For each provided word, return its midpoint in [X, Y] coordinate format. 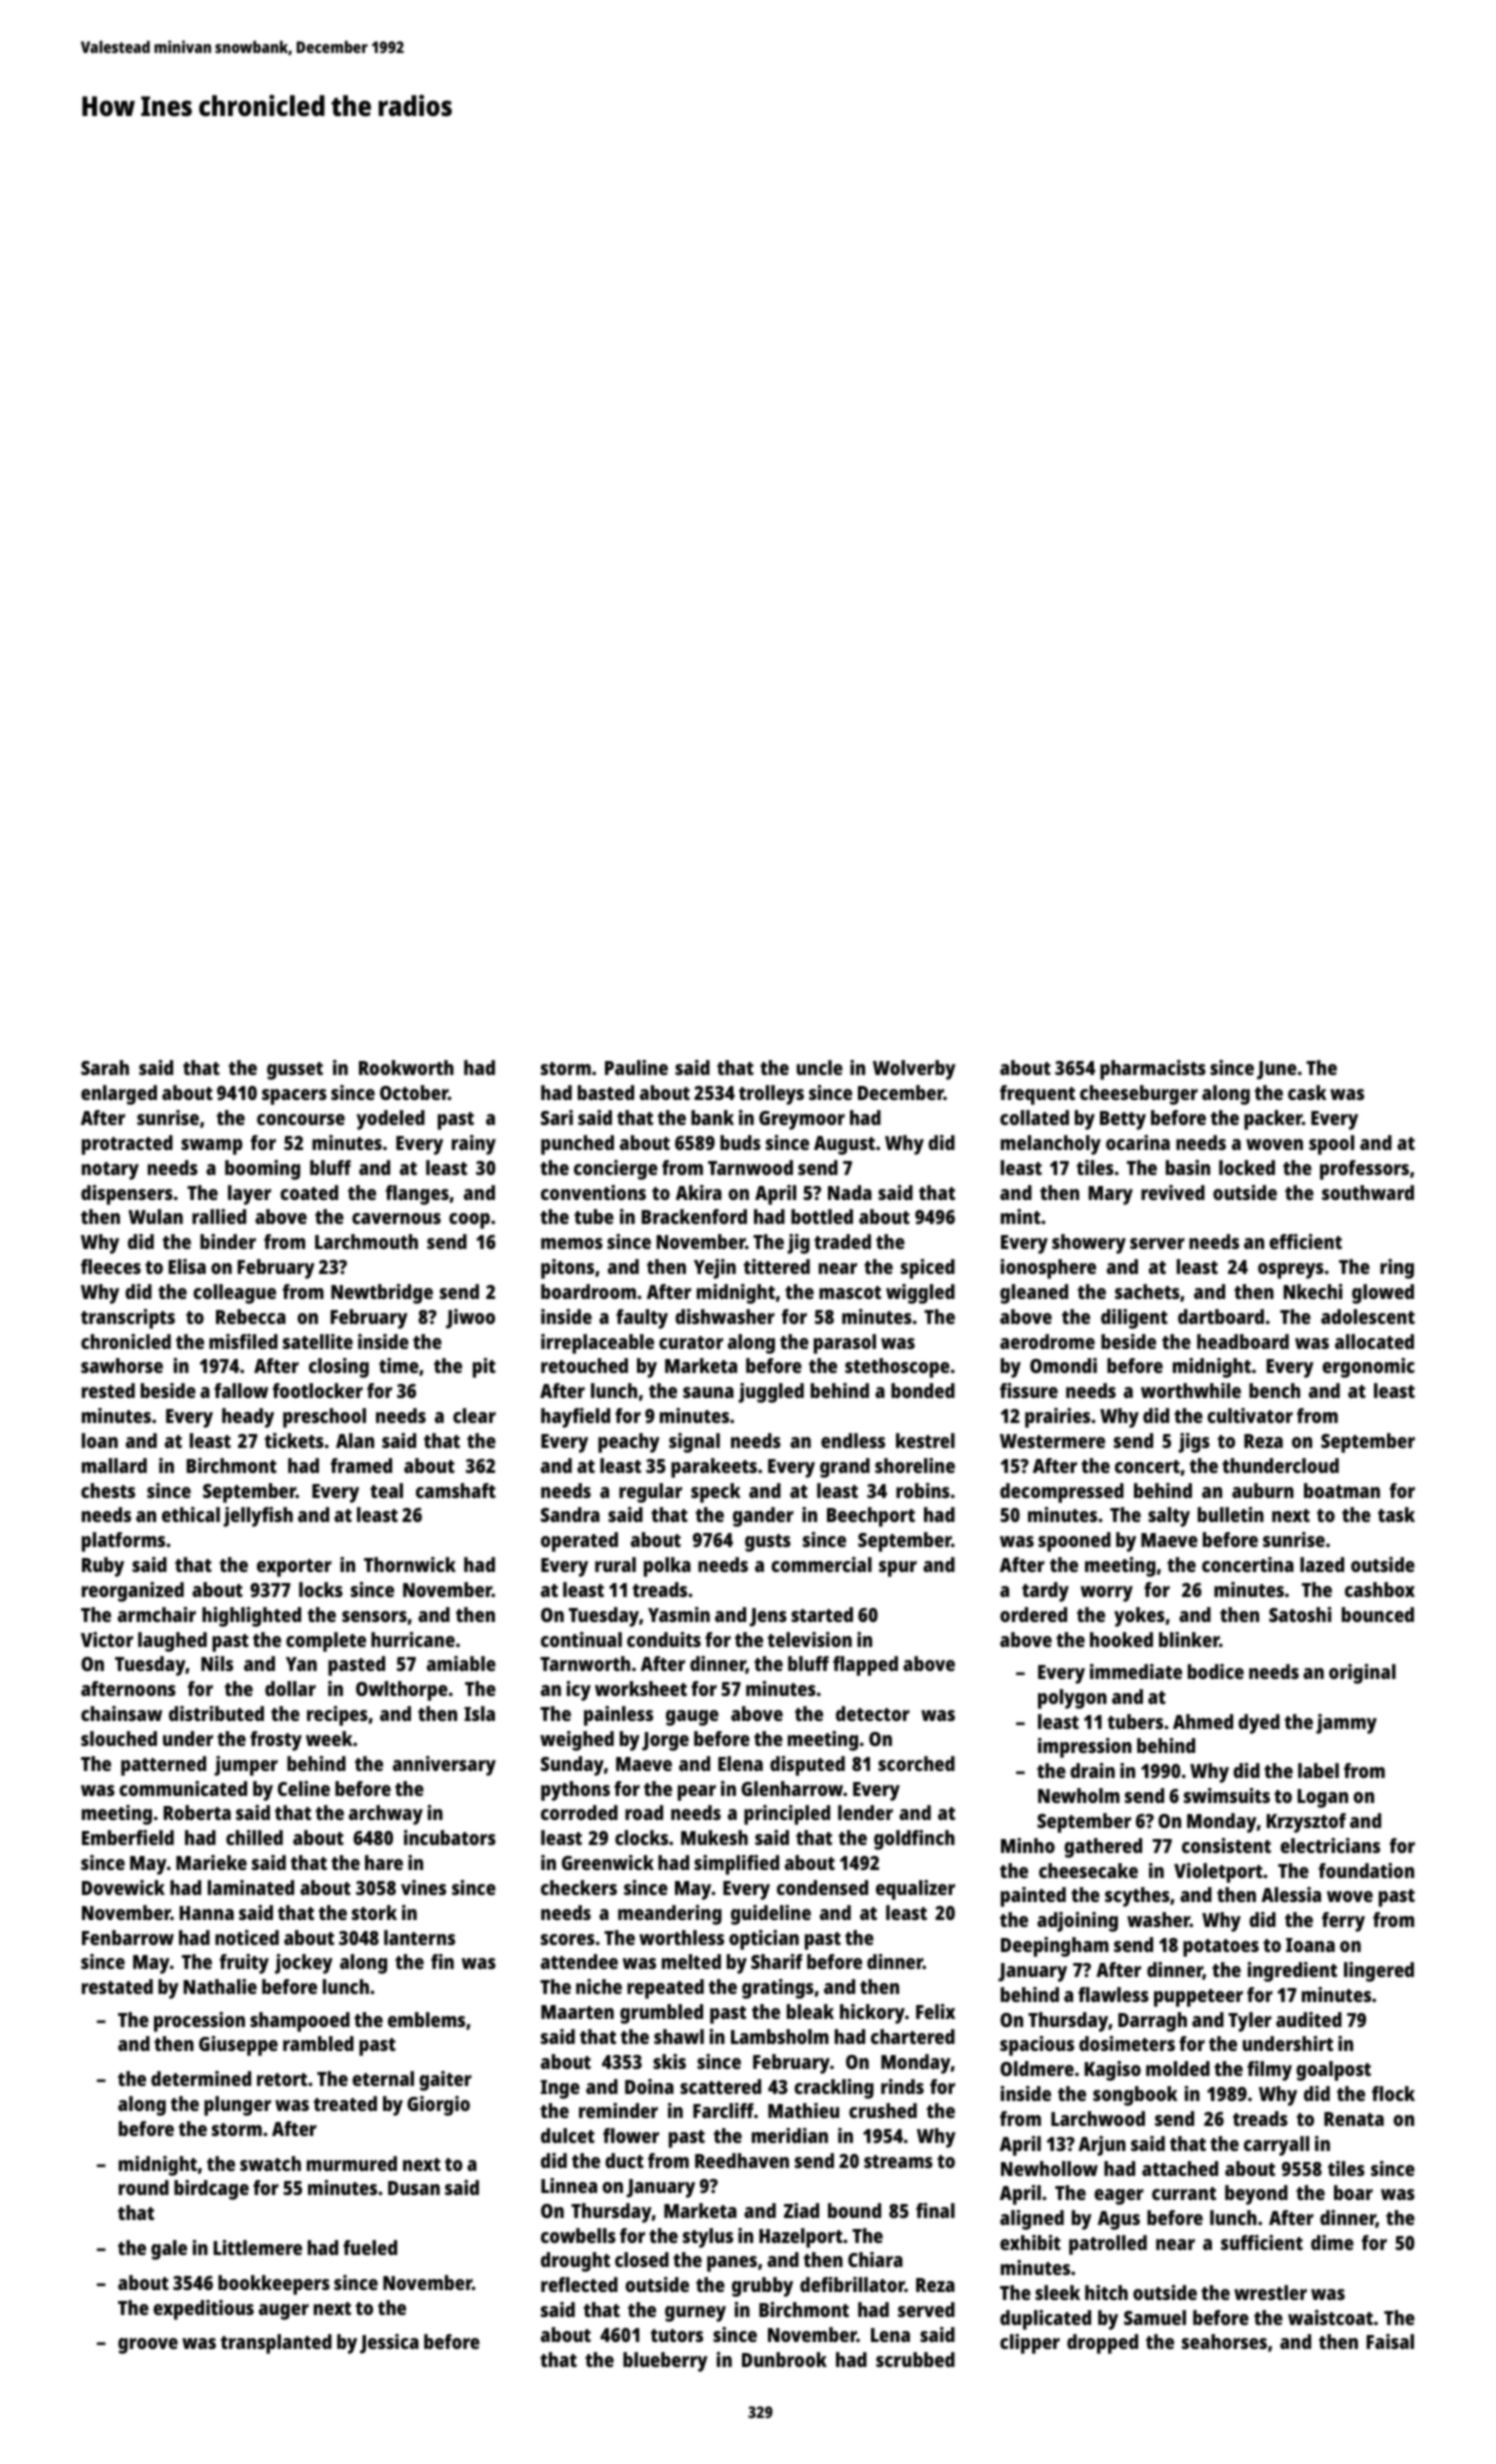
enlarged [119, 1095]
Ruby [103, 1567]
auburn [1263, 1490]
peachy [629, 1443]
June [1277, 1070]
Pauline [636, 1067]
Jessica [389, 2344]
